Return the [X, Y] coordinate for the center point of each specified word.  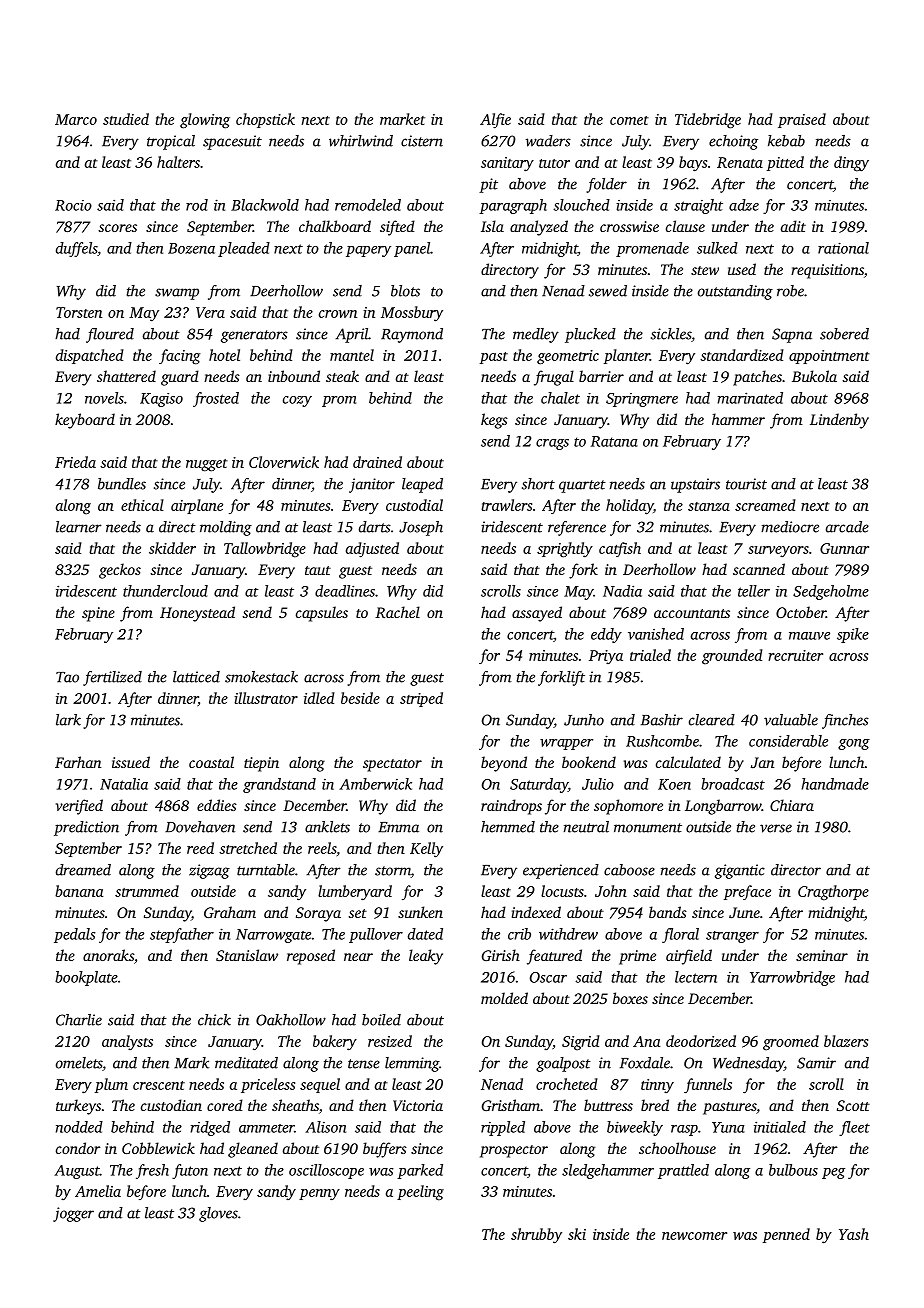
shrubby [536, 1236]
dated [425, 934]
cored [225, 1105]
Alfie [495, 121]
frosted [216, 399]
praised [802, 120]
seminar [822, 955]
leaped [422, 485]
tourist [746, 484]
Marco [76, 119]
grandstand [279, 785]
